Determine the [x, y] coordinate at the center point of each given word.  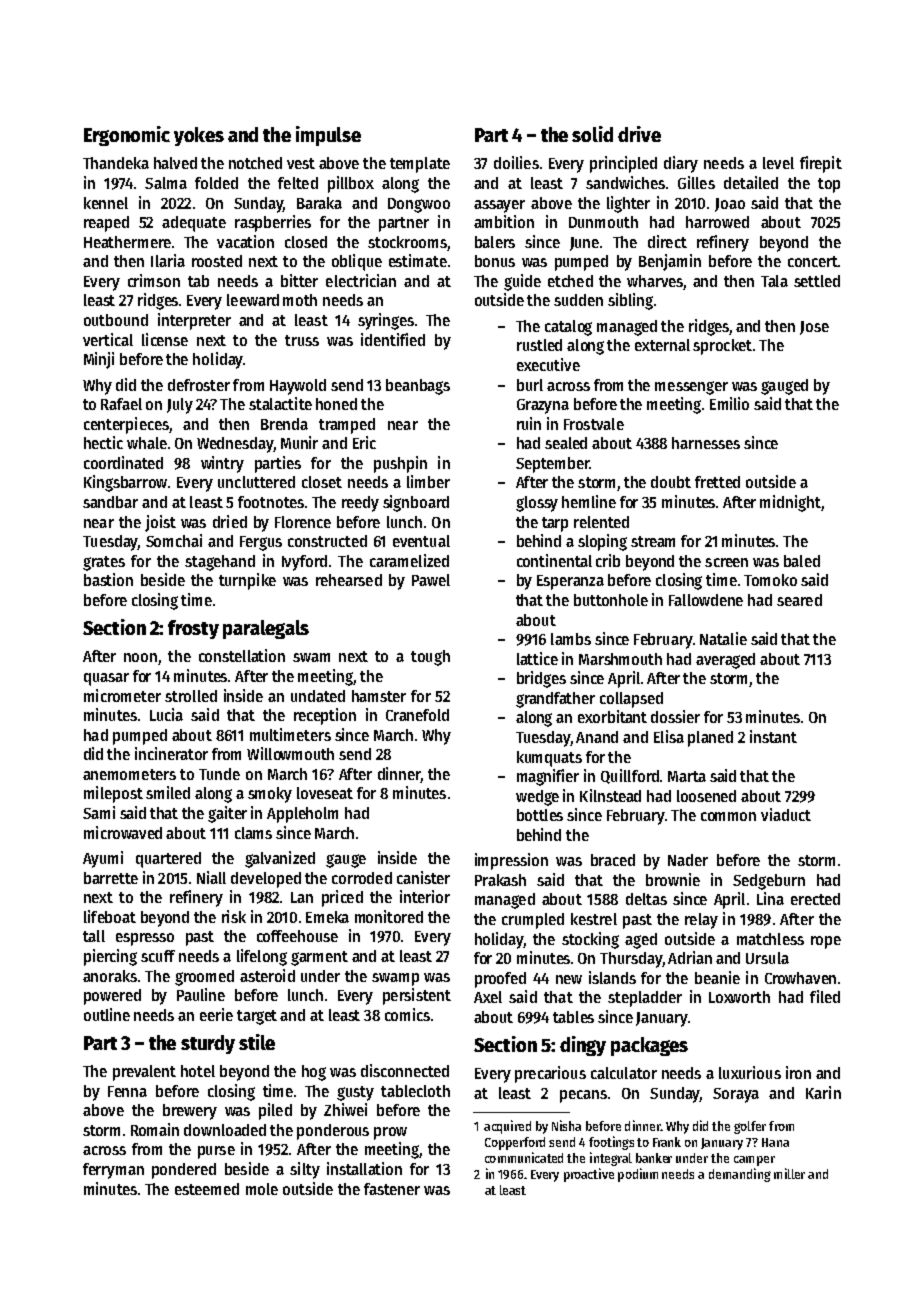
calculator [624, 1073]
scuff [158, 956]
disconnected [405, 1070]
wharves [655, 281]
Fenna [127, 1091]
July [180, 406]
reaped [106, 224]
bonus [495, 261]
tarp [555, 524]
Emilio [729, 403]
